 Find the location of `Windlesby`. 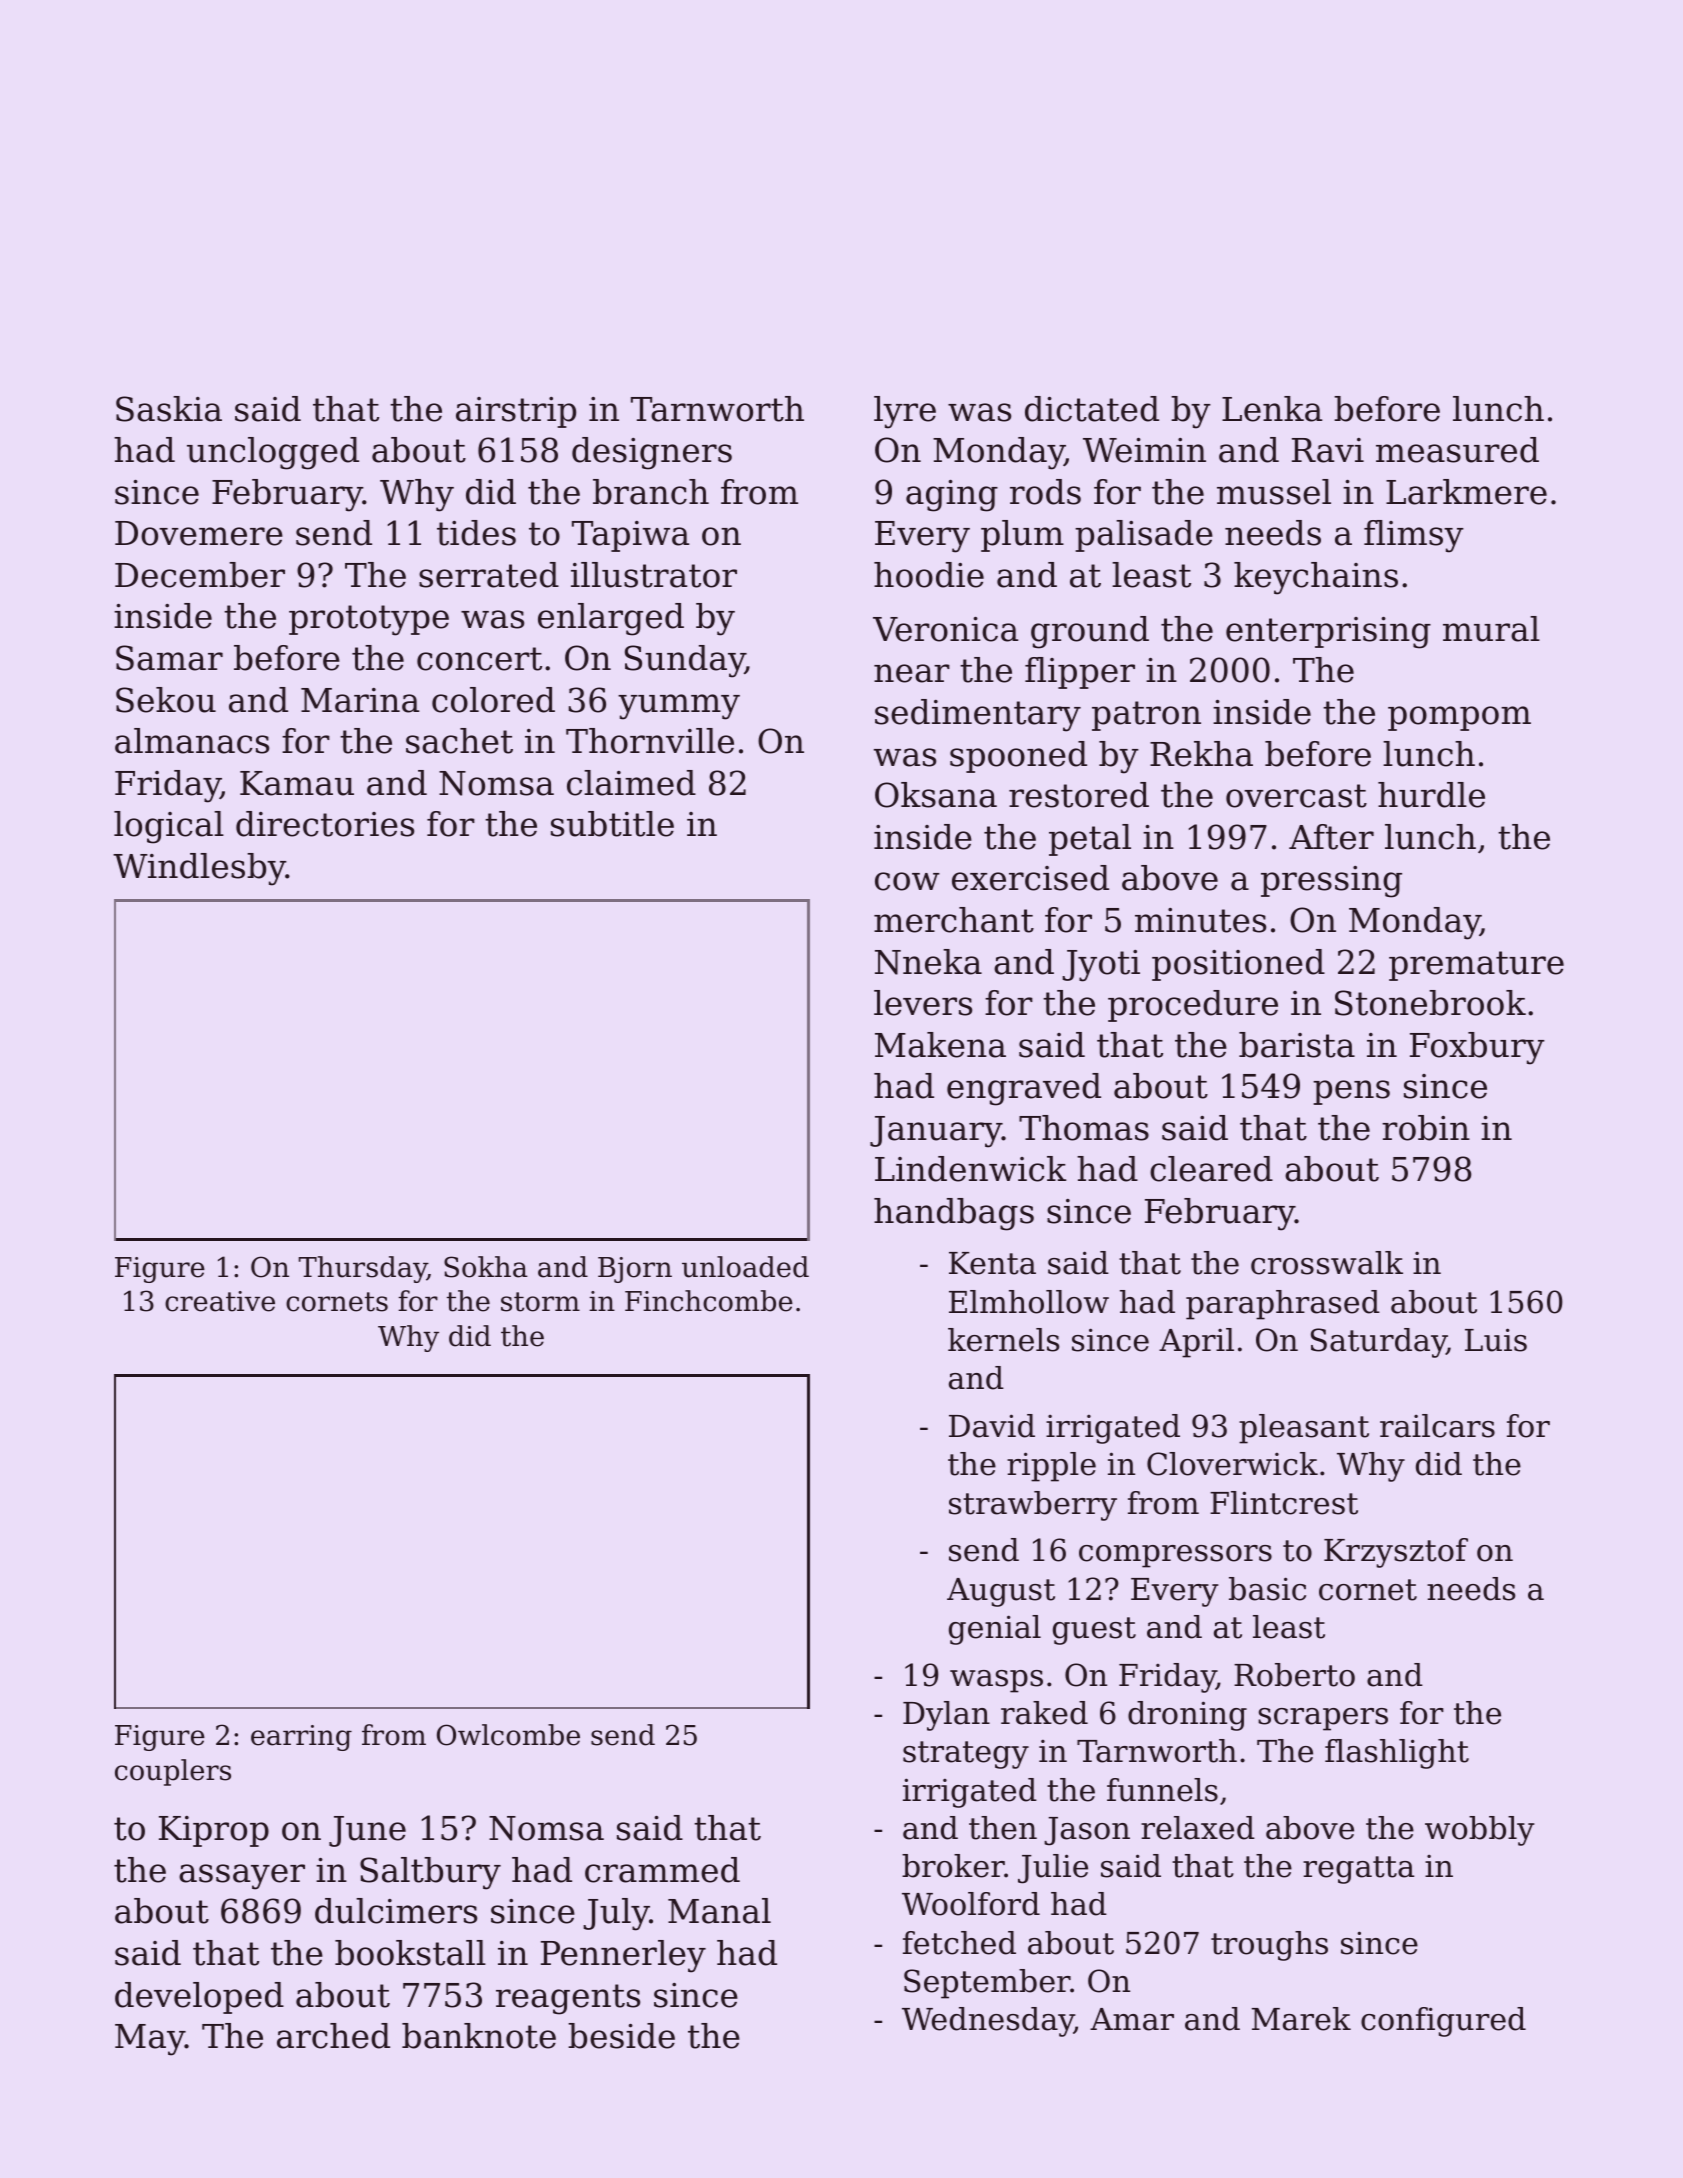

Windlesby is located at coordinates (199, 869).
